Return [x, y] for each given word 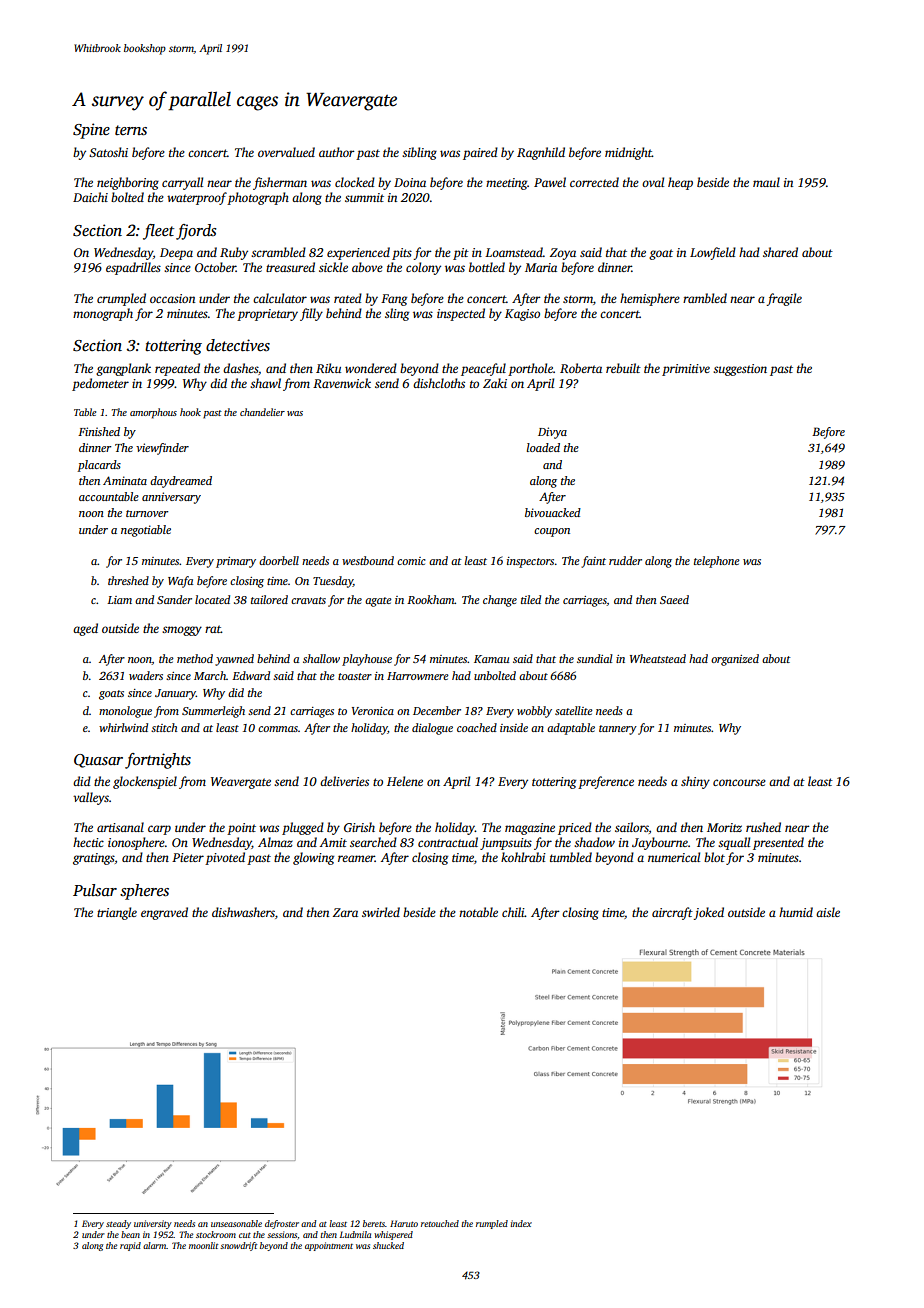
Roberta [581, 368]
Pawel [550, 182]
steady [118, 1224]
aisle [828, 912]
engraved [164, 913]
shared [780, 252]
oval [653, 182]
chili [513, 912]
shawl [265, 383]
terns [131, 130]
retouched [440, 1223]
